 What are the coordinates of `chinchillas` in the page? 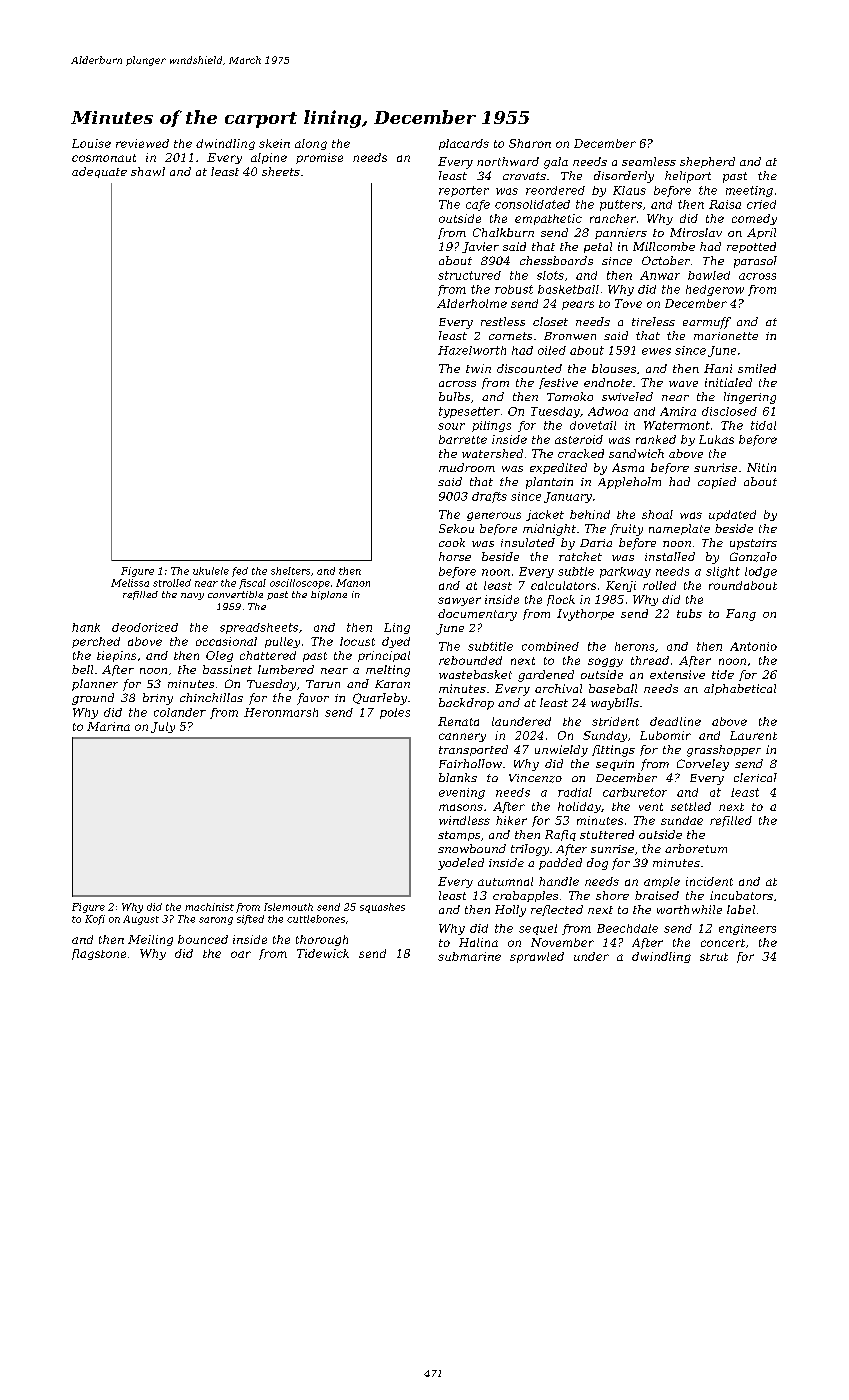 It's located at (211, 697).
